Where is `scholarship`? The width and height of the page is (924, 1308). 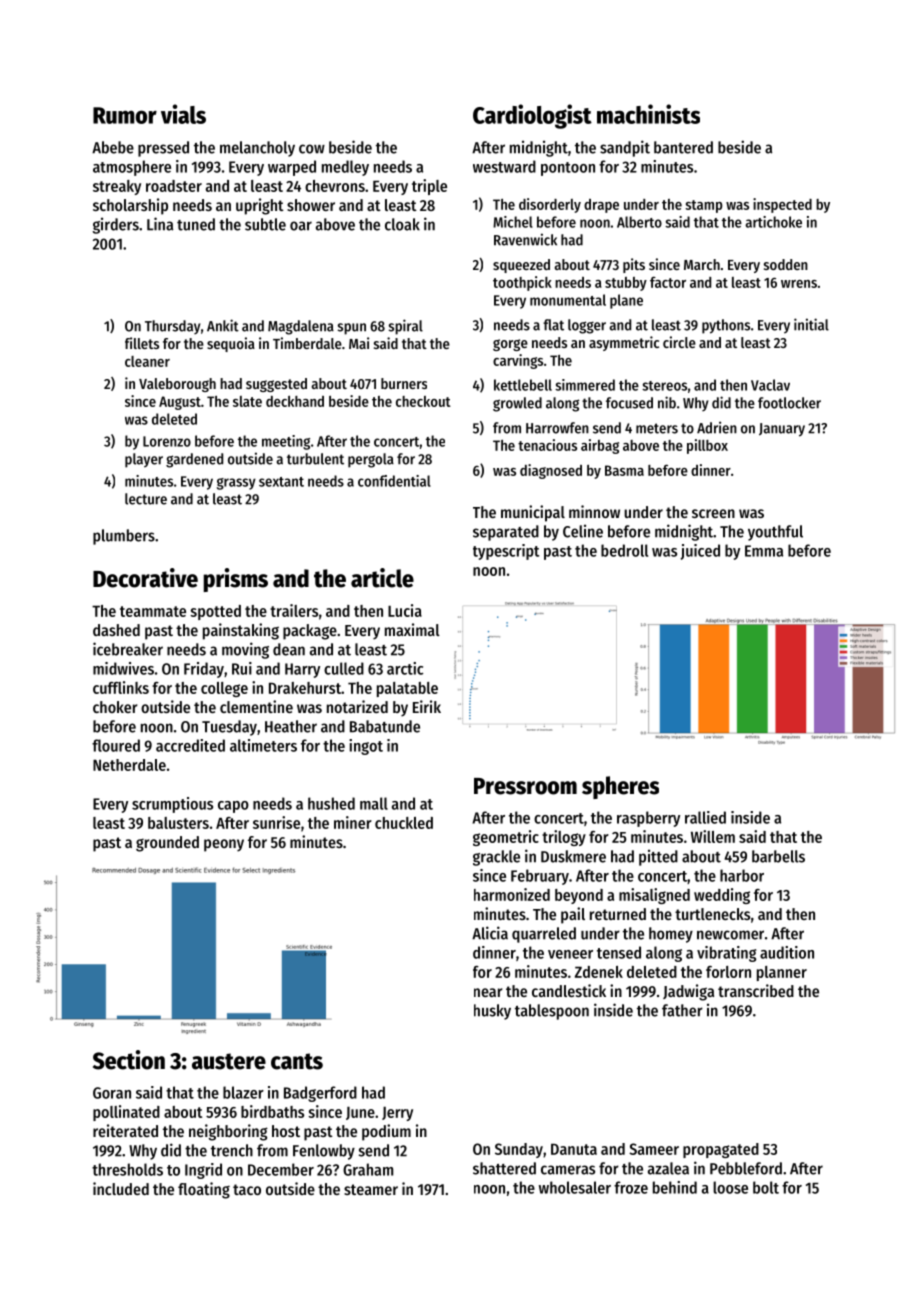 scholarship is located at coordinates (130, 206).
